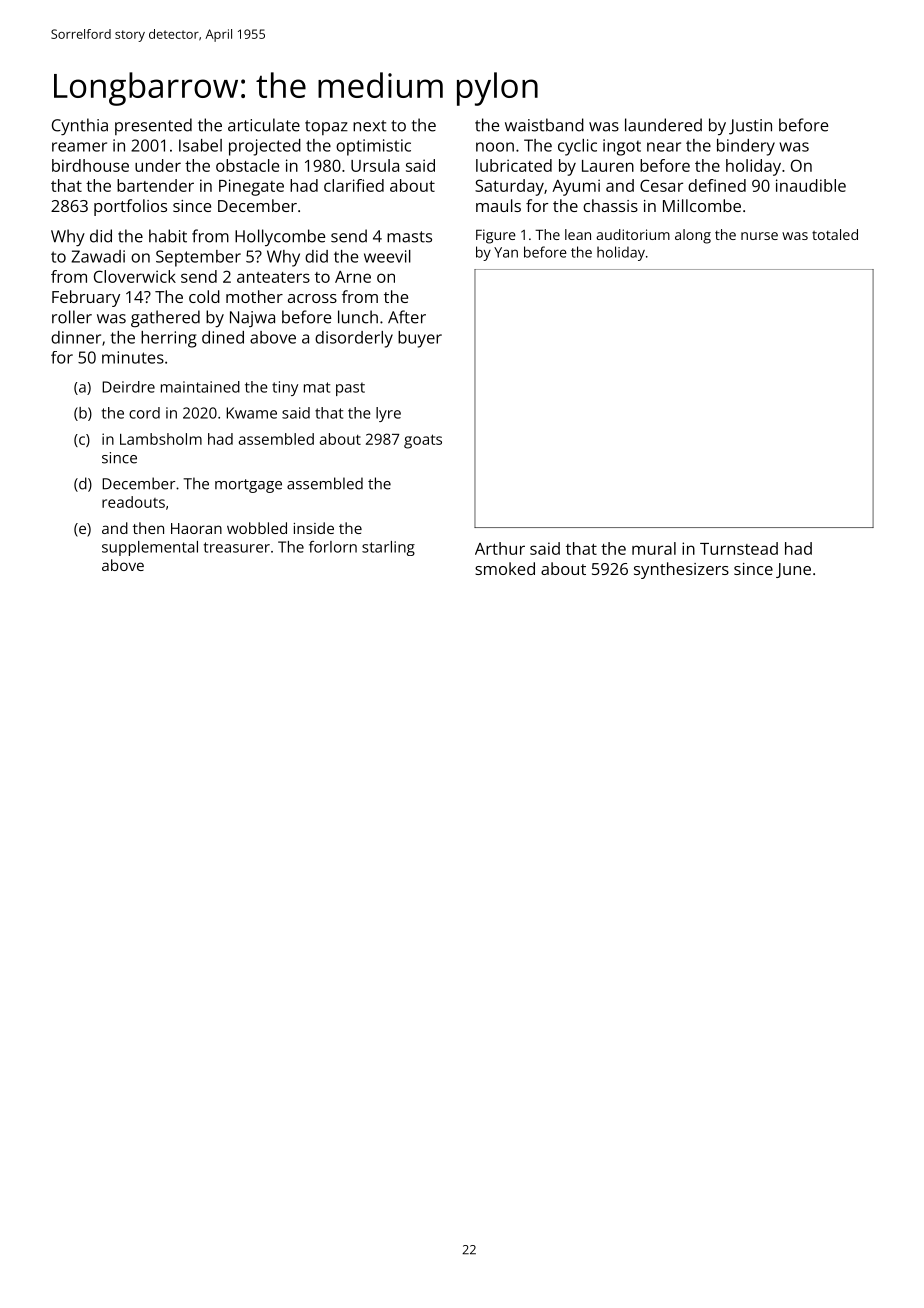 The height and width of the page is (1308, 924). I want to click on goats, so click(423, 441).
